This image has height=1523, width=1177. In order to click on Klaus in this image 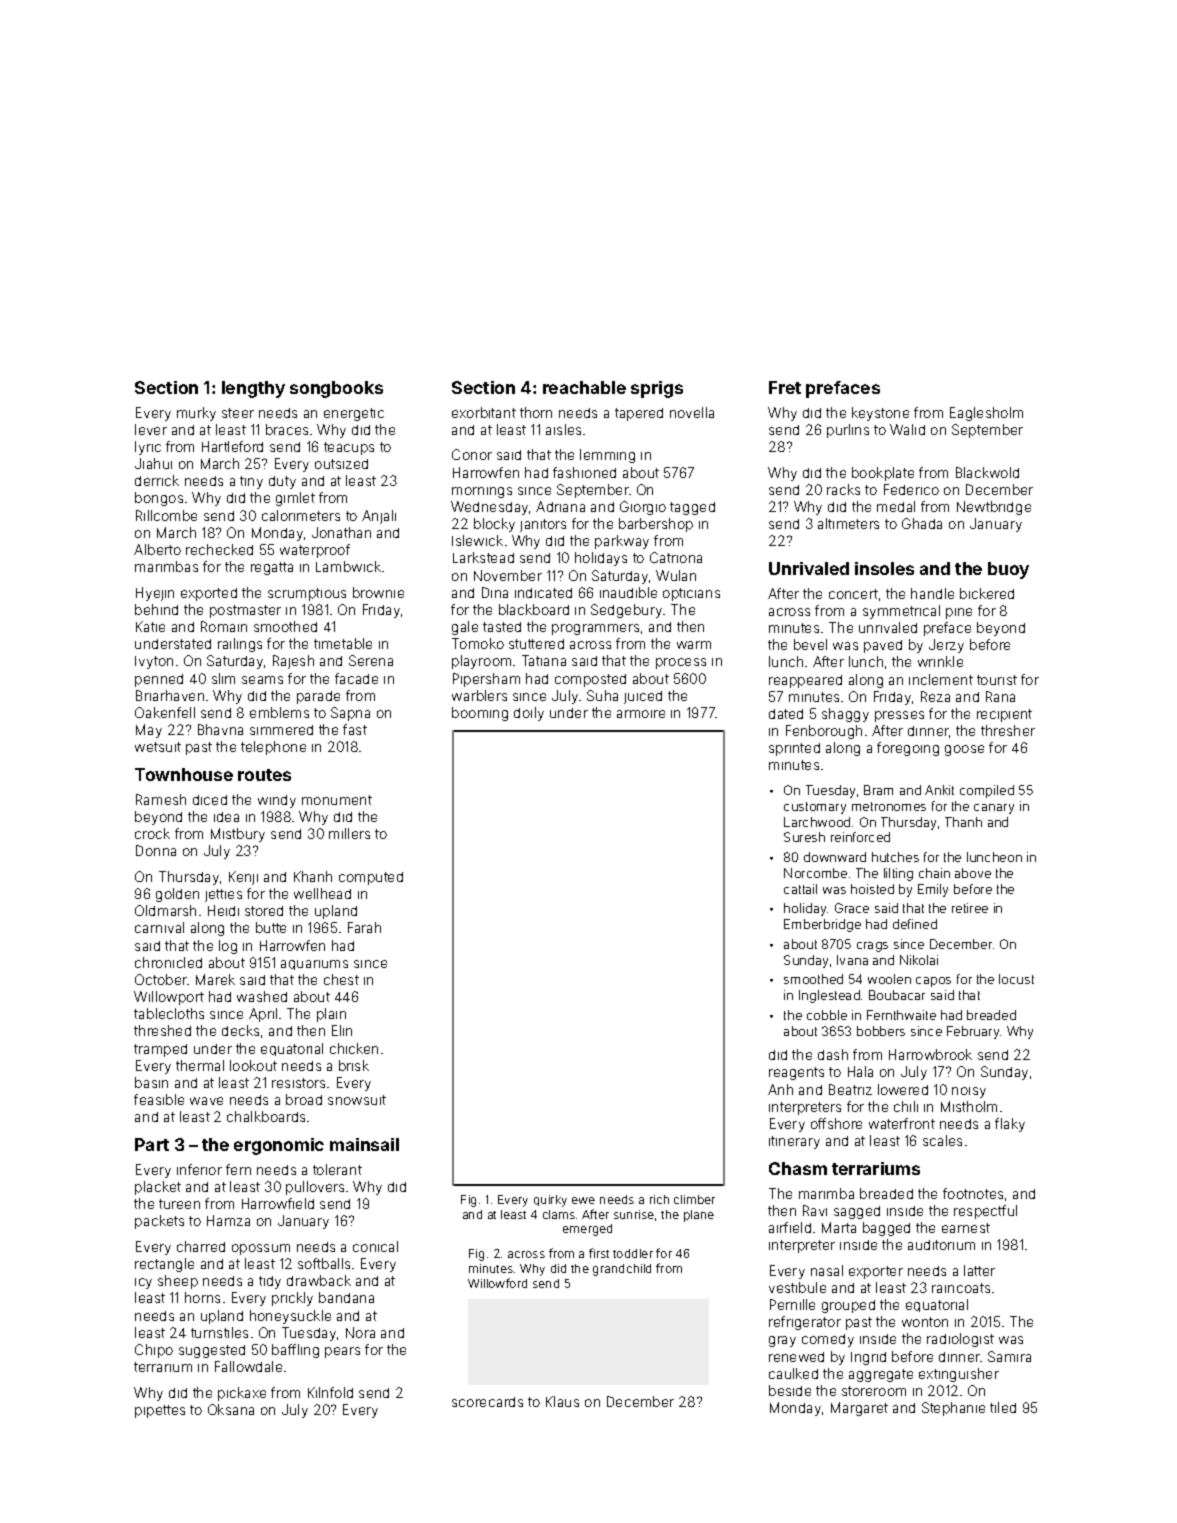, I will do `click(562, 1401)`.
